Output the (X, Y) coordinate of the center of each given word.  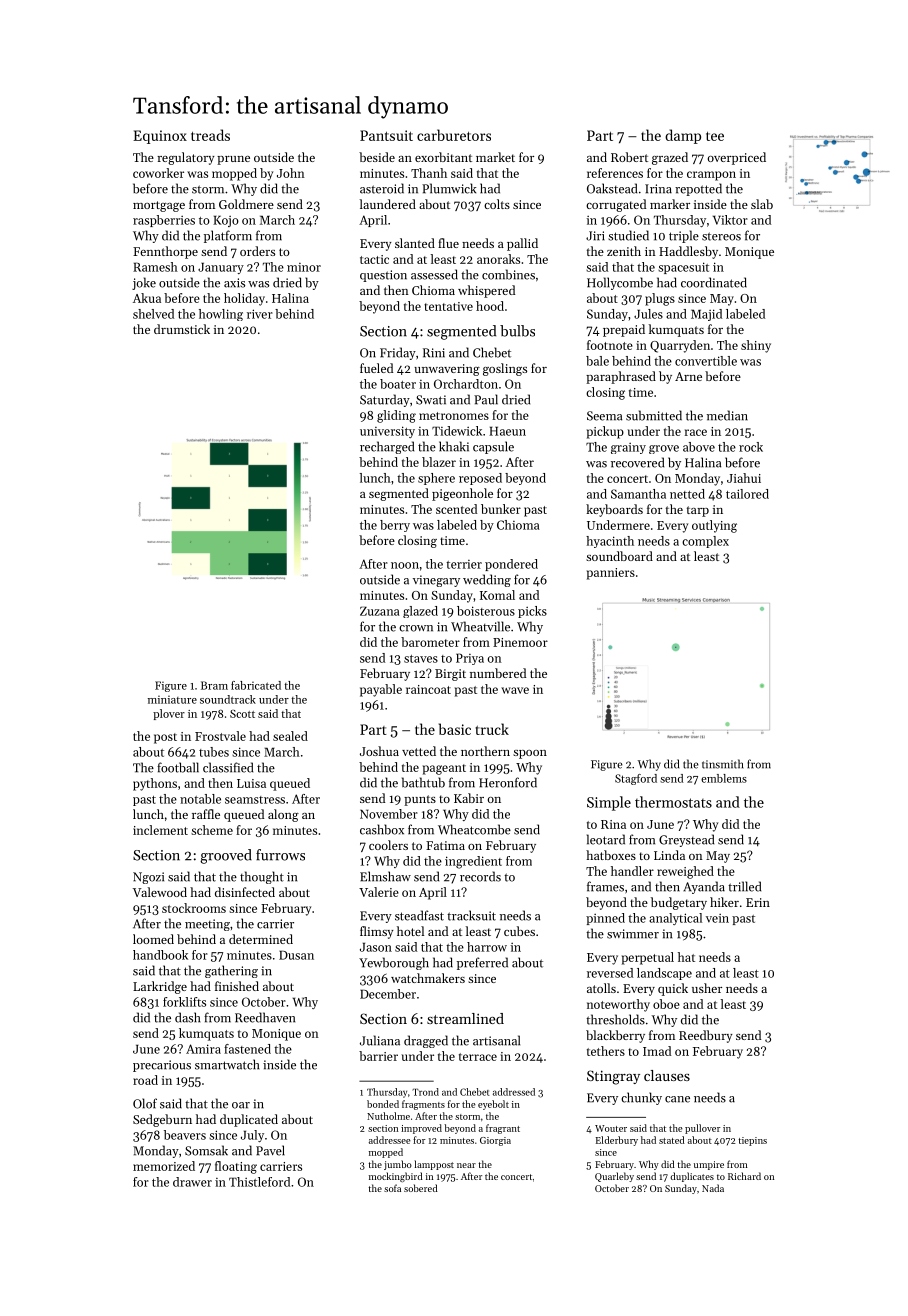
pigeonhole (462, 494)
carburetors (454, 135)
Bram (214, 685)
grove (664, 449)
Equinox (160, 137)
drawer (192, 1182)
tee (715, 136)
